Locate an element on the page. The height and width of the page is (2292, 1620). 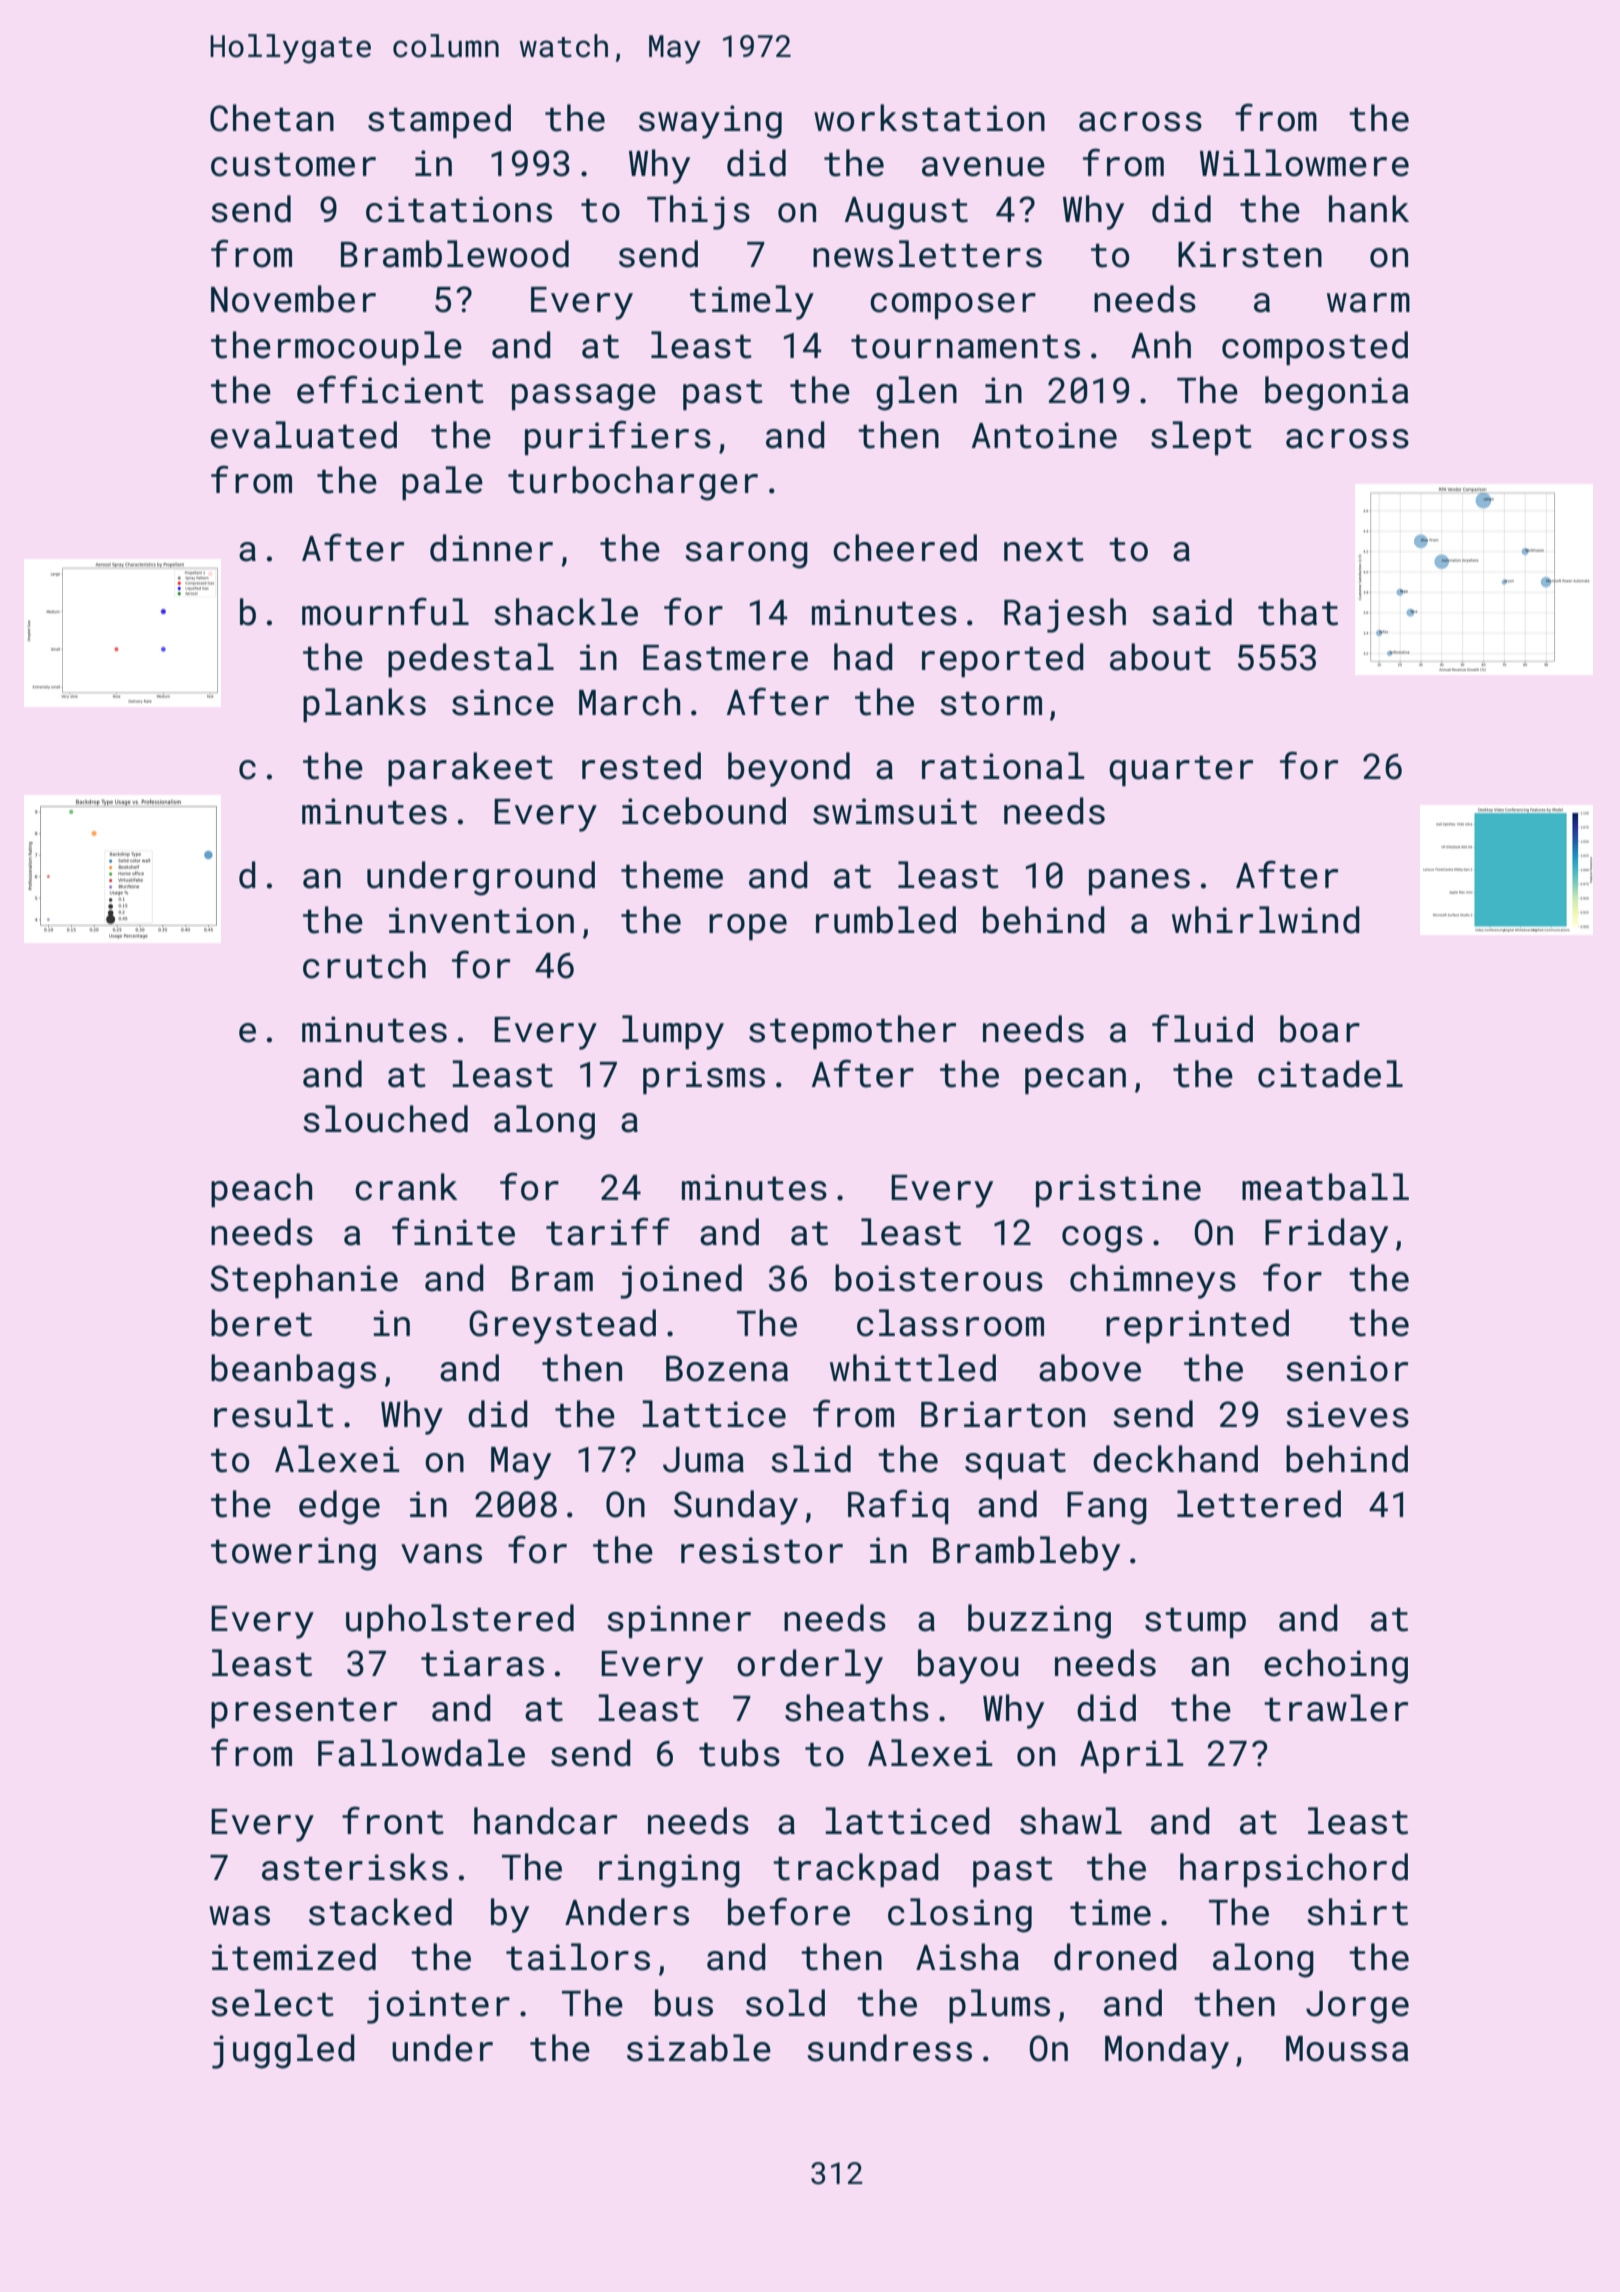
before is located at coordinates (789, 1911).
